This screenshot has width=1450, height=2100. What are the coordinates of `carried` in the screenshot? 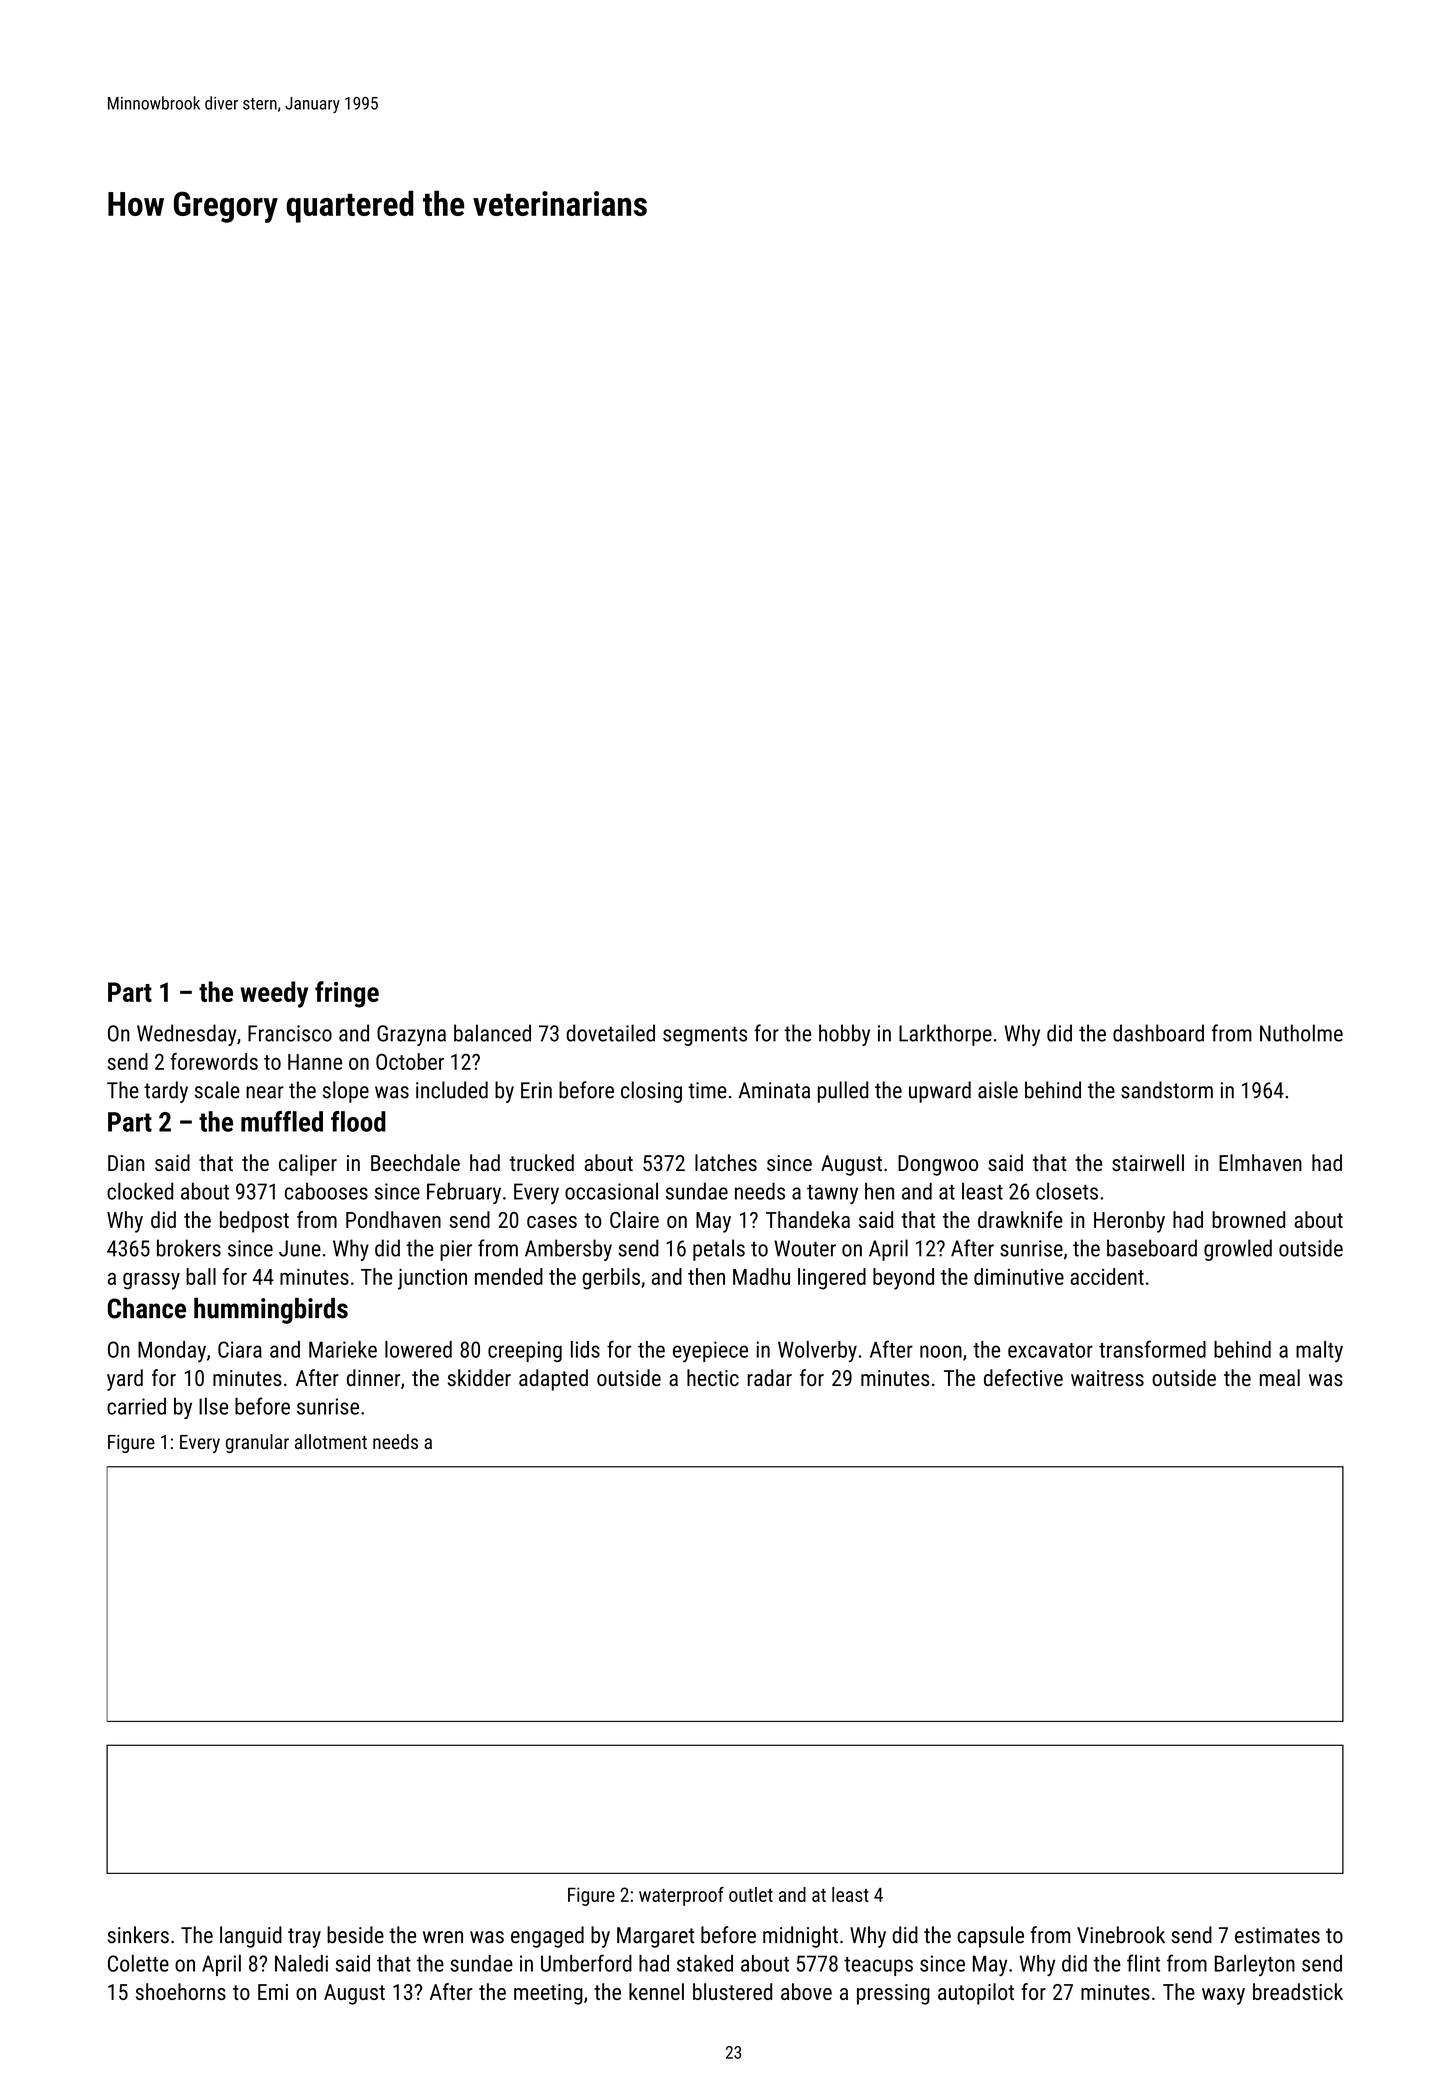 It's located at (136, 1406).
